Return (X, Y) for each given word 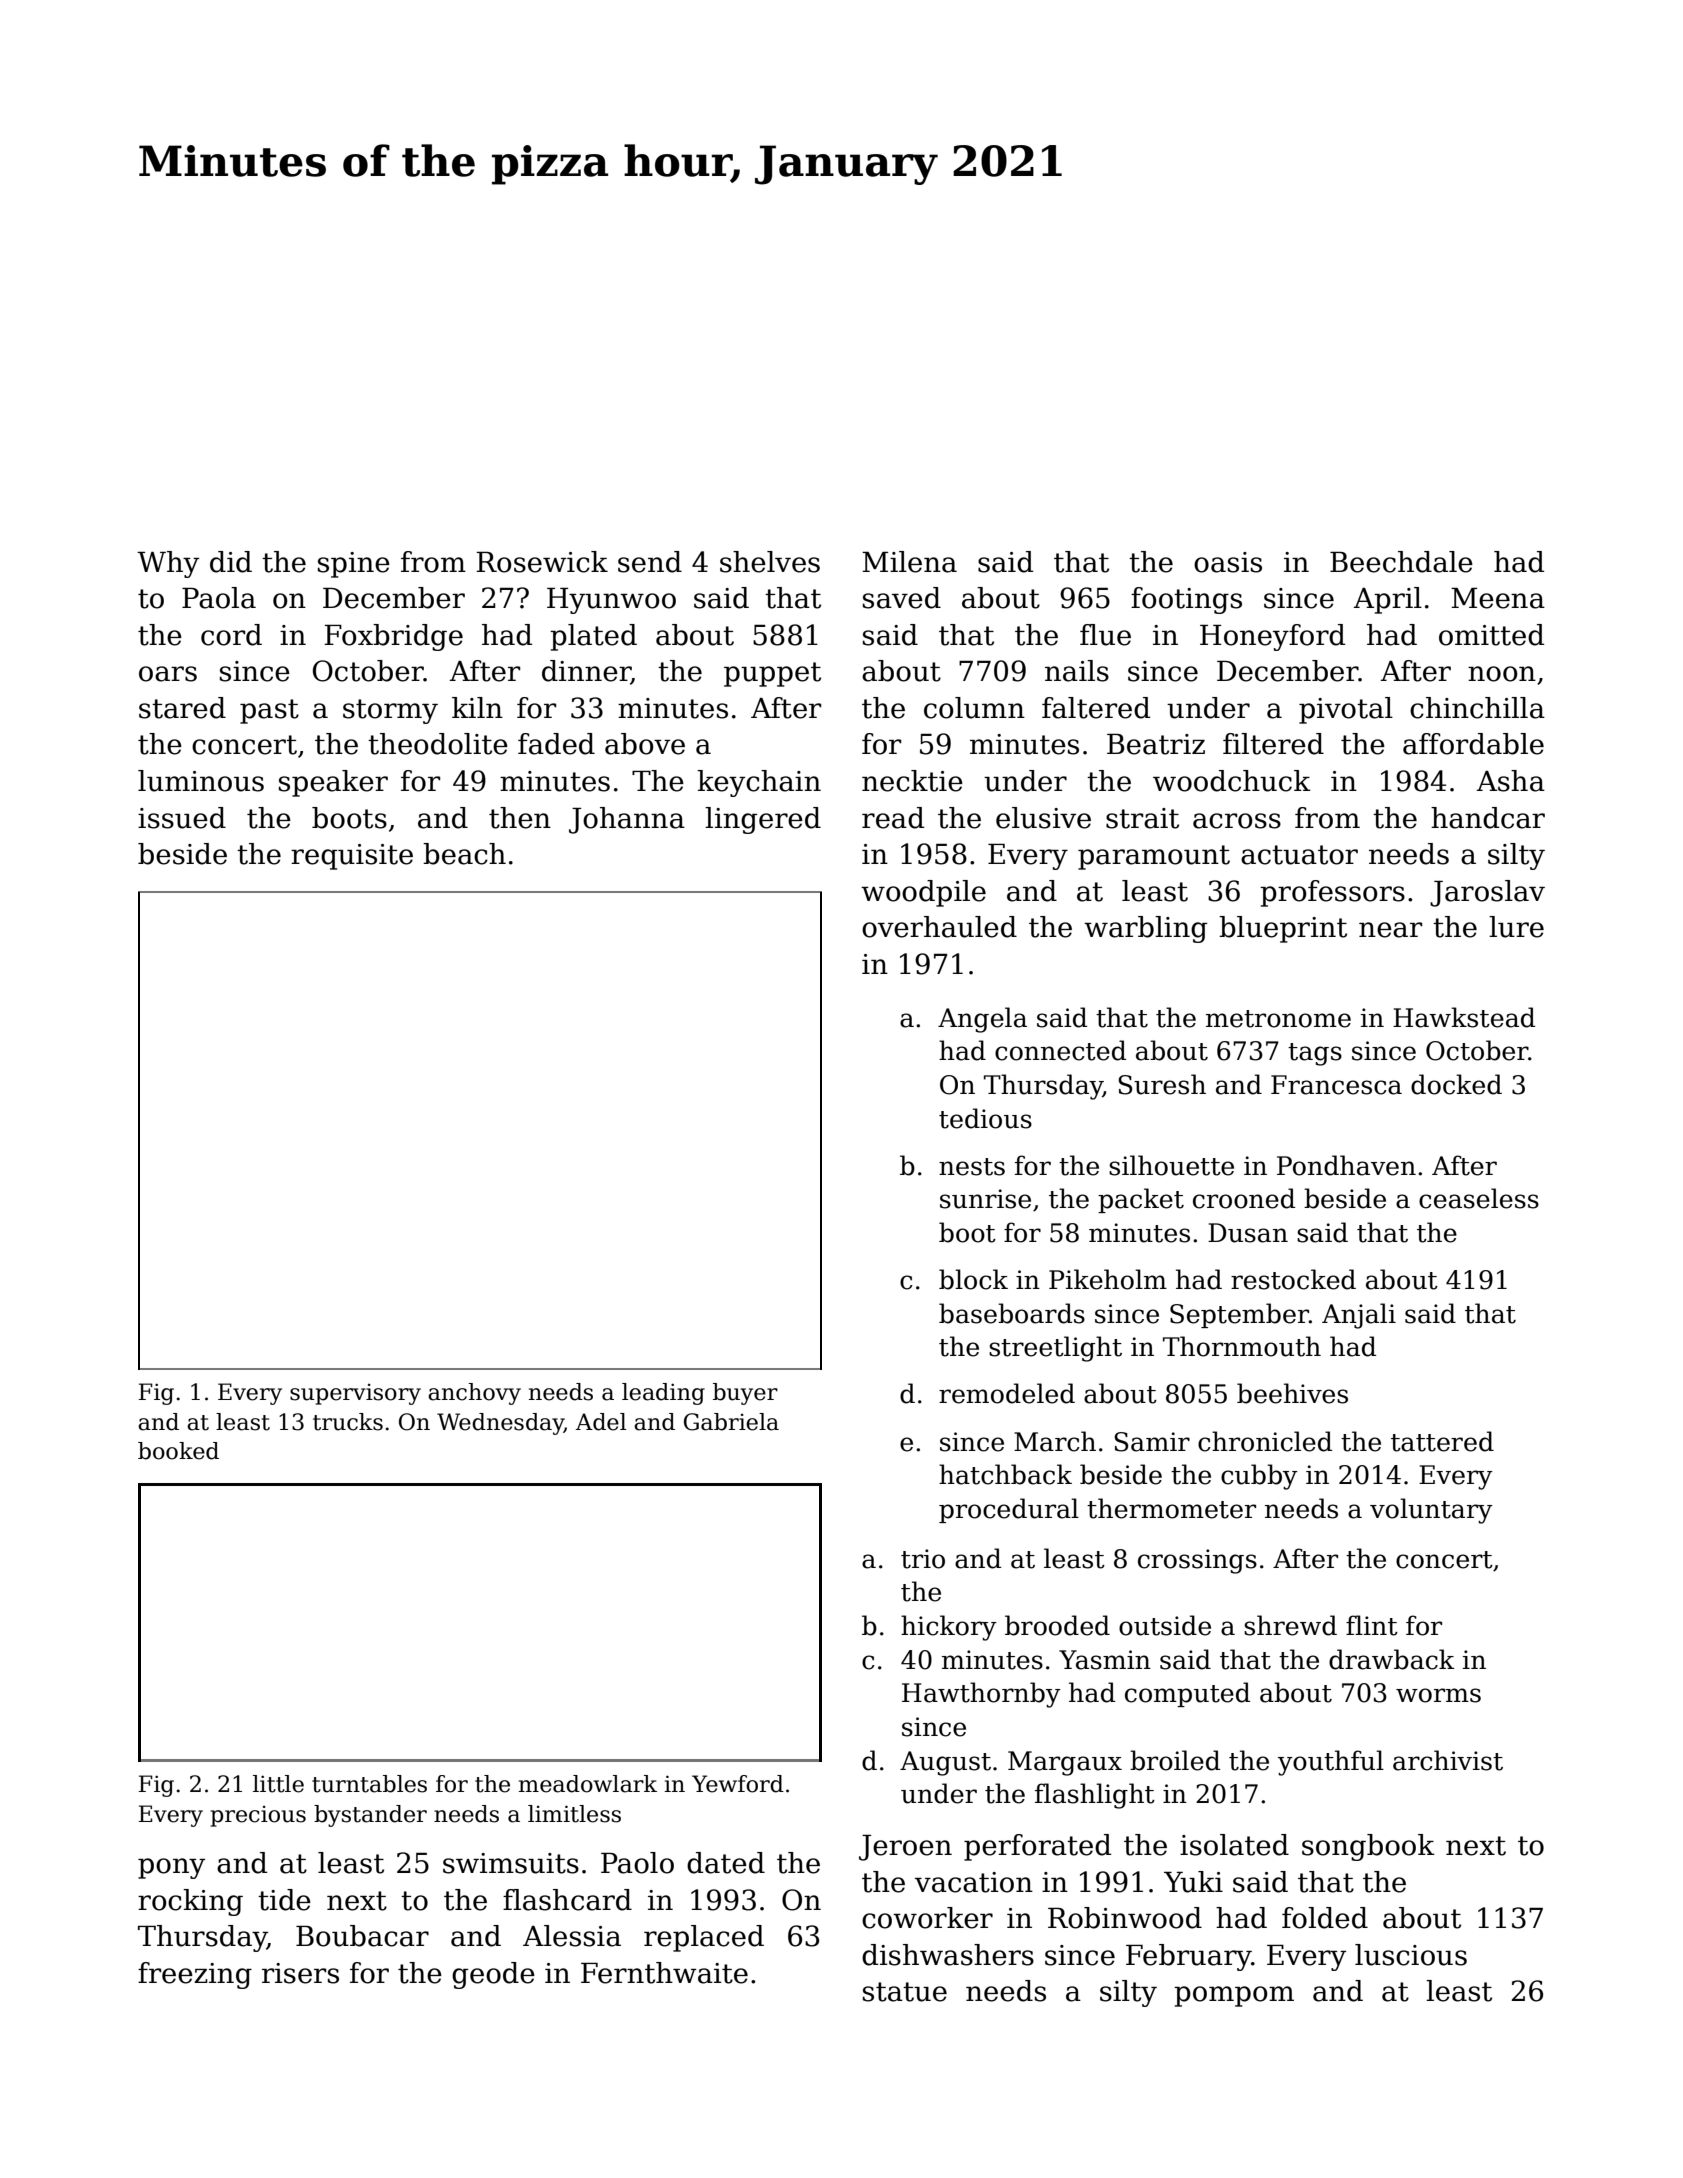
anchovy (474, 1394)
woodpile (923, 893)
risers (300, 1973)
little (278, 1784)
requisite (352, 857)
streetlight (1055, 1349)
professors (1332, 893)
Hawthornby (981, 1695)
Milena (909, 562)
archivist (1448, 1760)
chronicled (1265, 1441)
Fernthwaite (664, 1973)
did (231, 562)
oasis (1228, 562)
